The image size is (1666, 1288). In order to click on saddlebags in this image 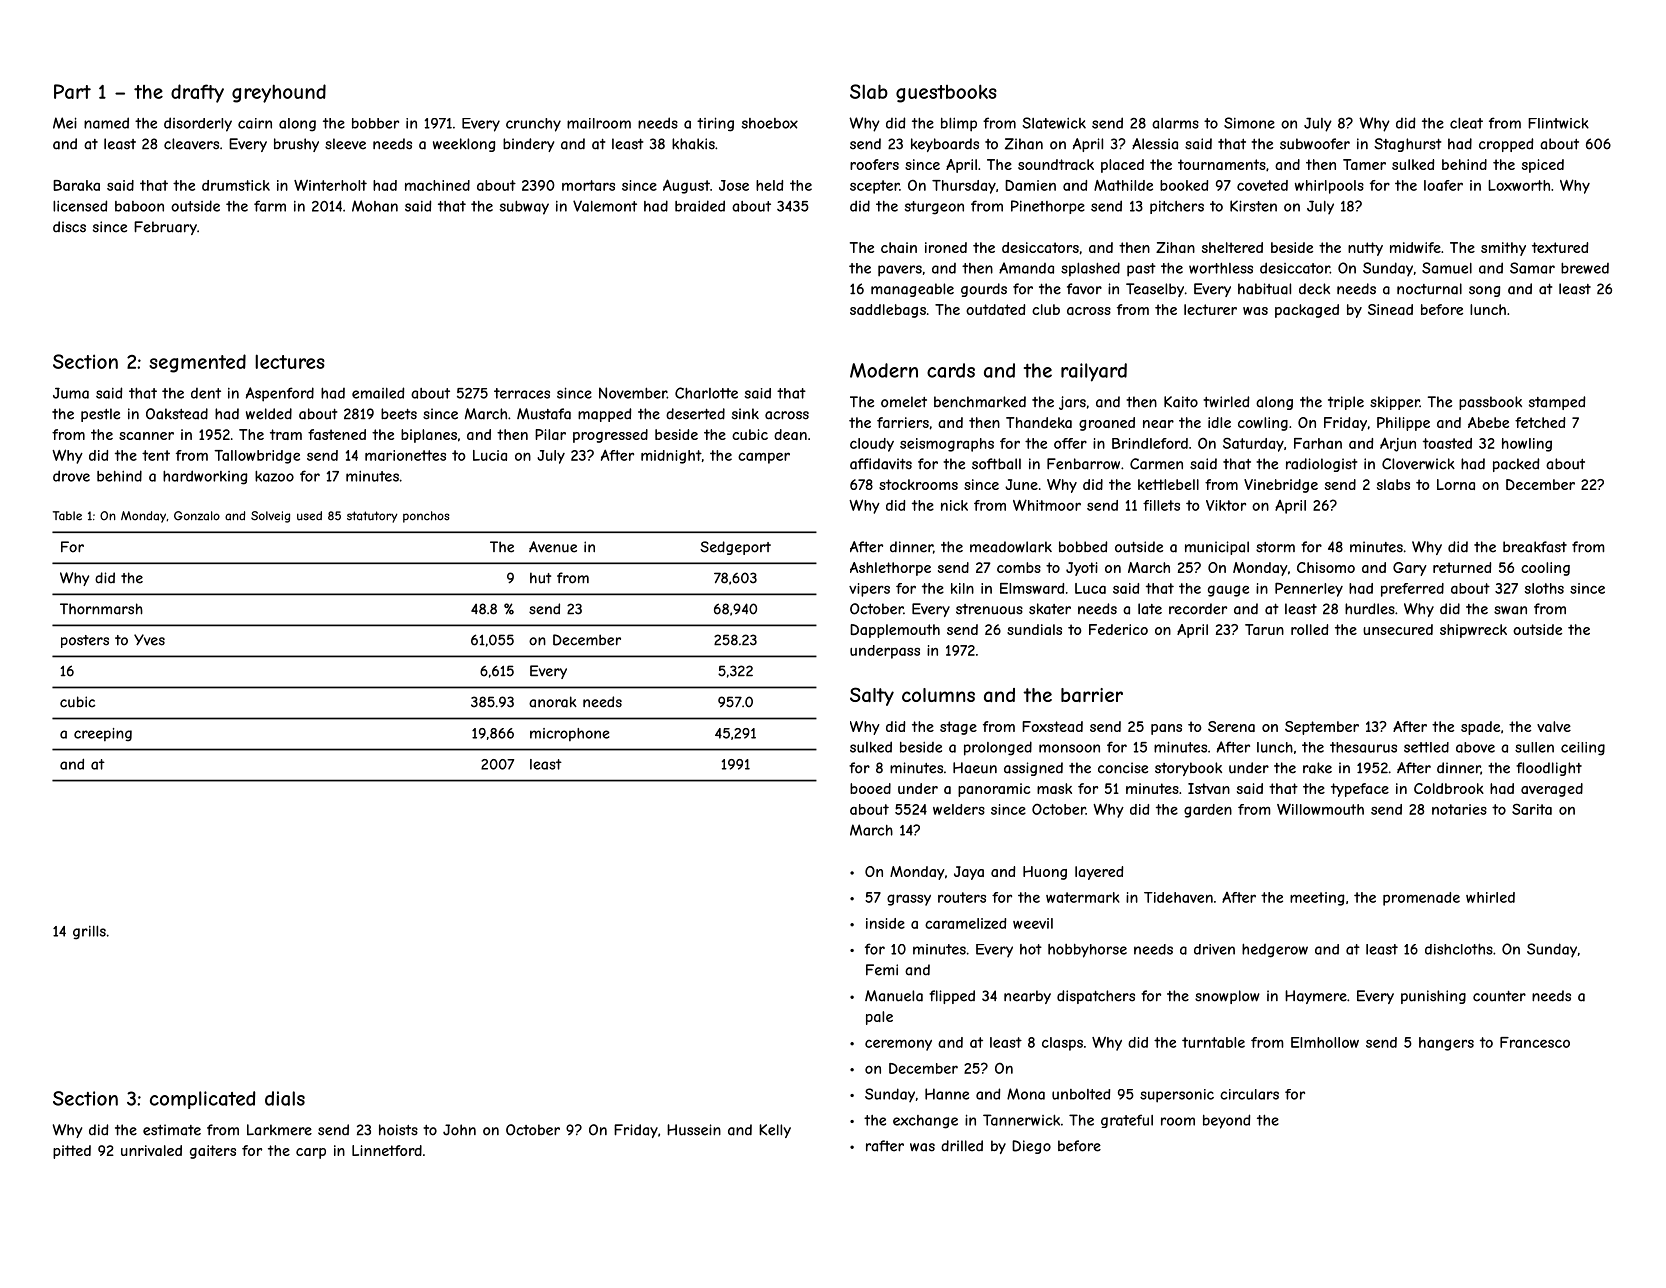, I will do `click(888, 311)`.
